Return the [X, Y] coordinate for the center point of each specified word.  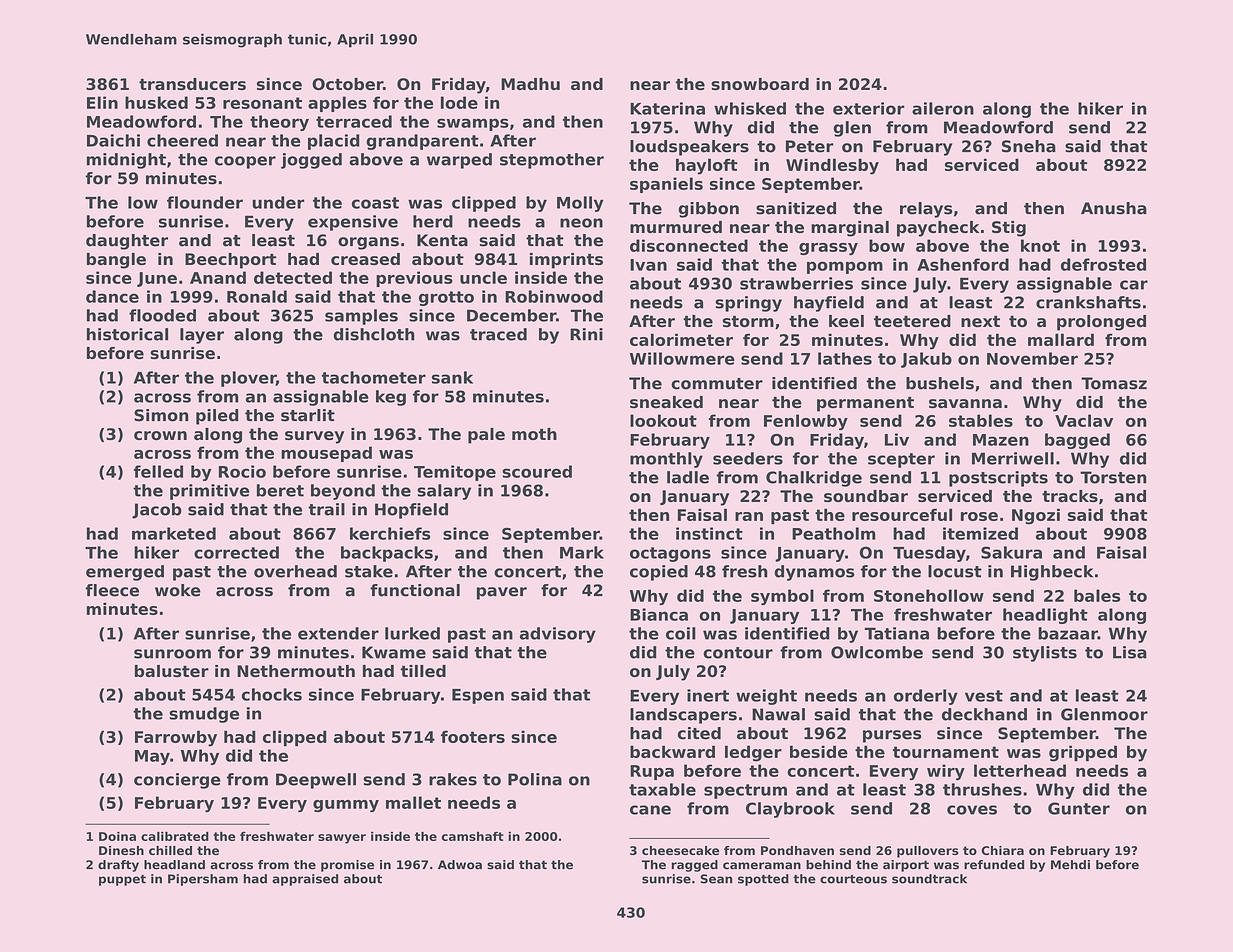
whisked [750, 108]
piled [217, 417]
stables [981, 420]
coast [375, 203]
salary [444, 492]
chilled [170, 850]
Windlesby [832, 166]
